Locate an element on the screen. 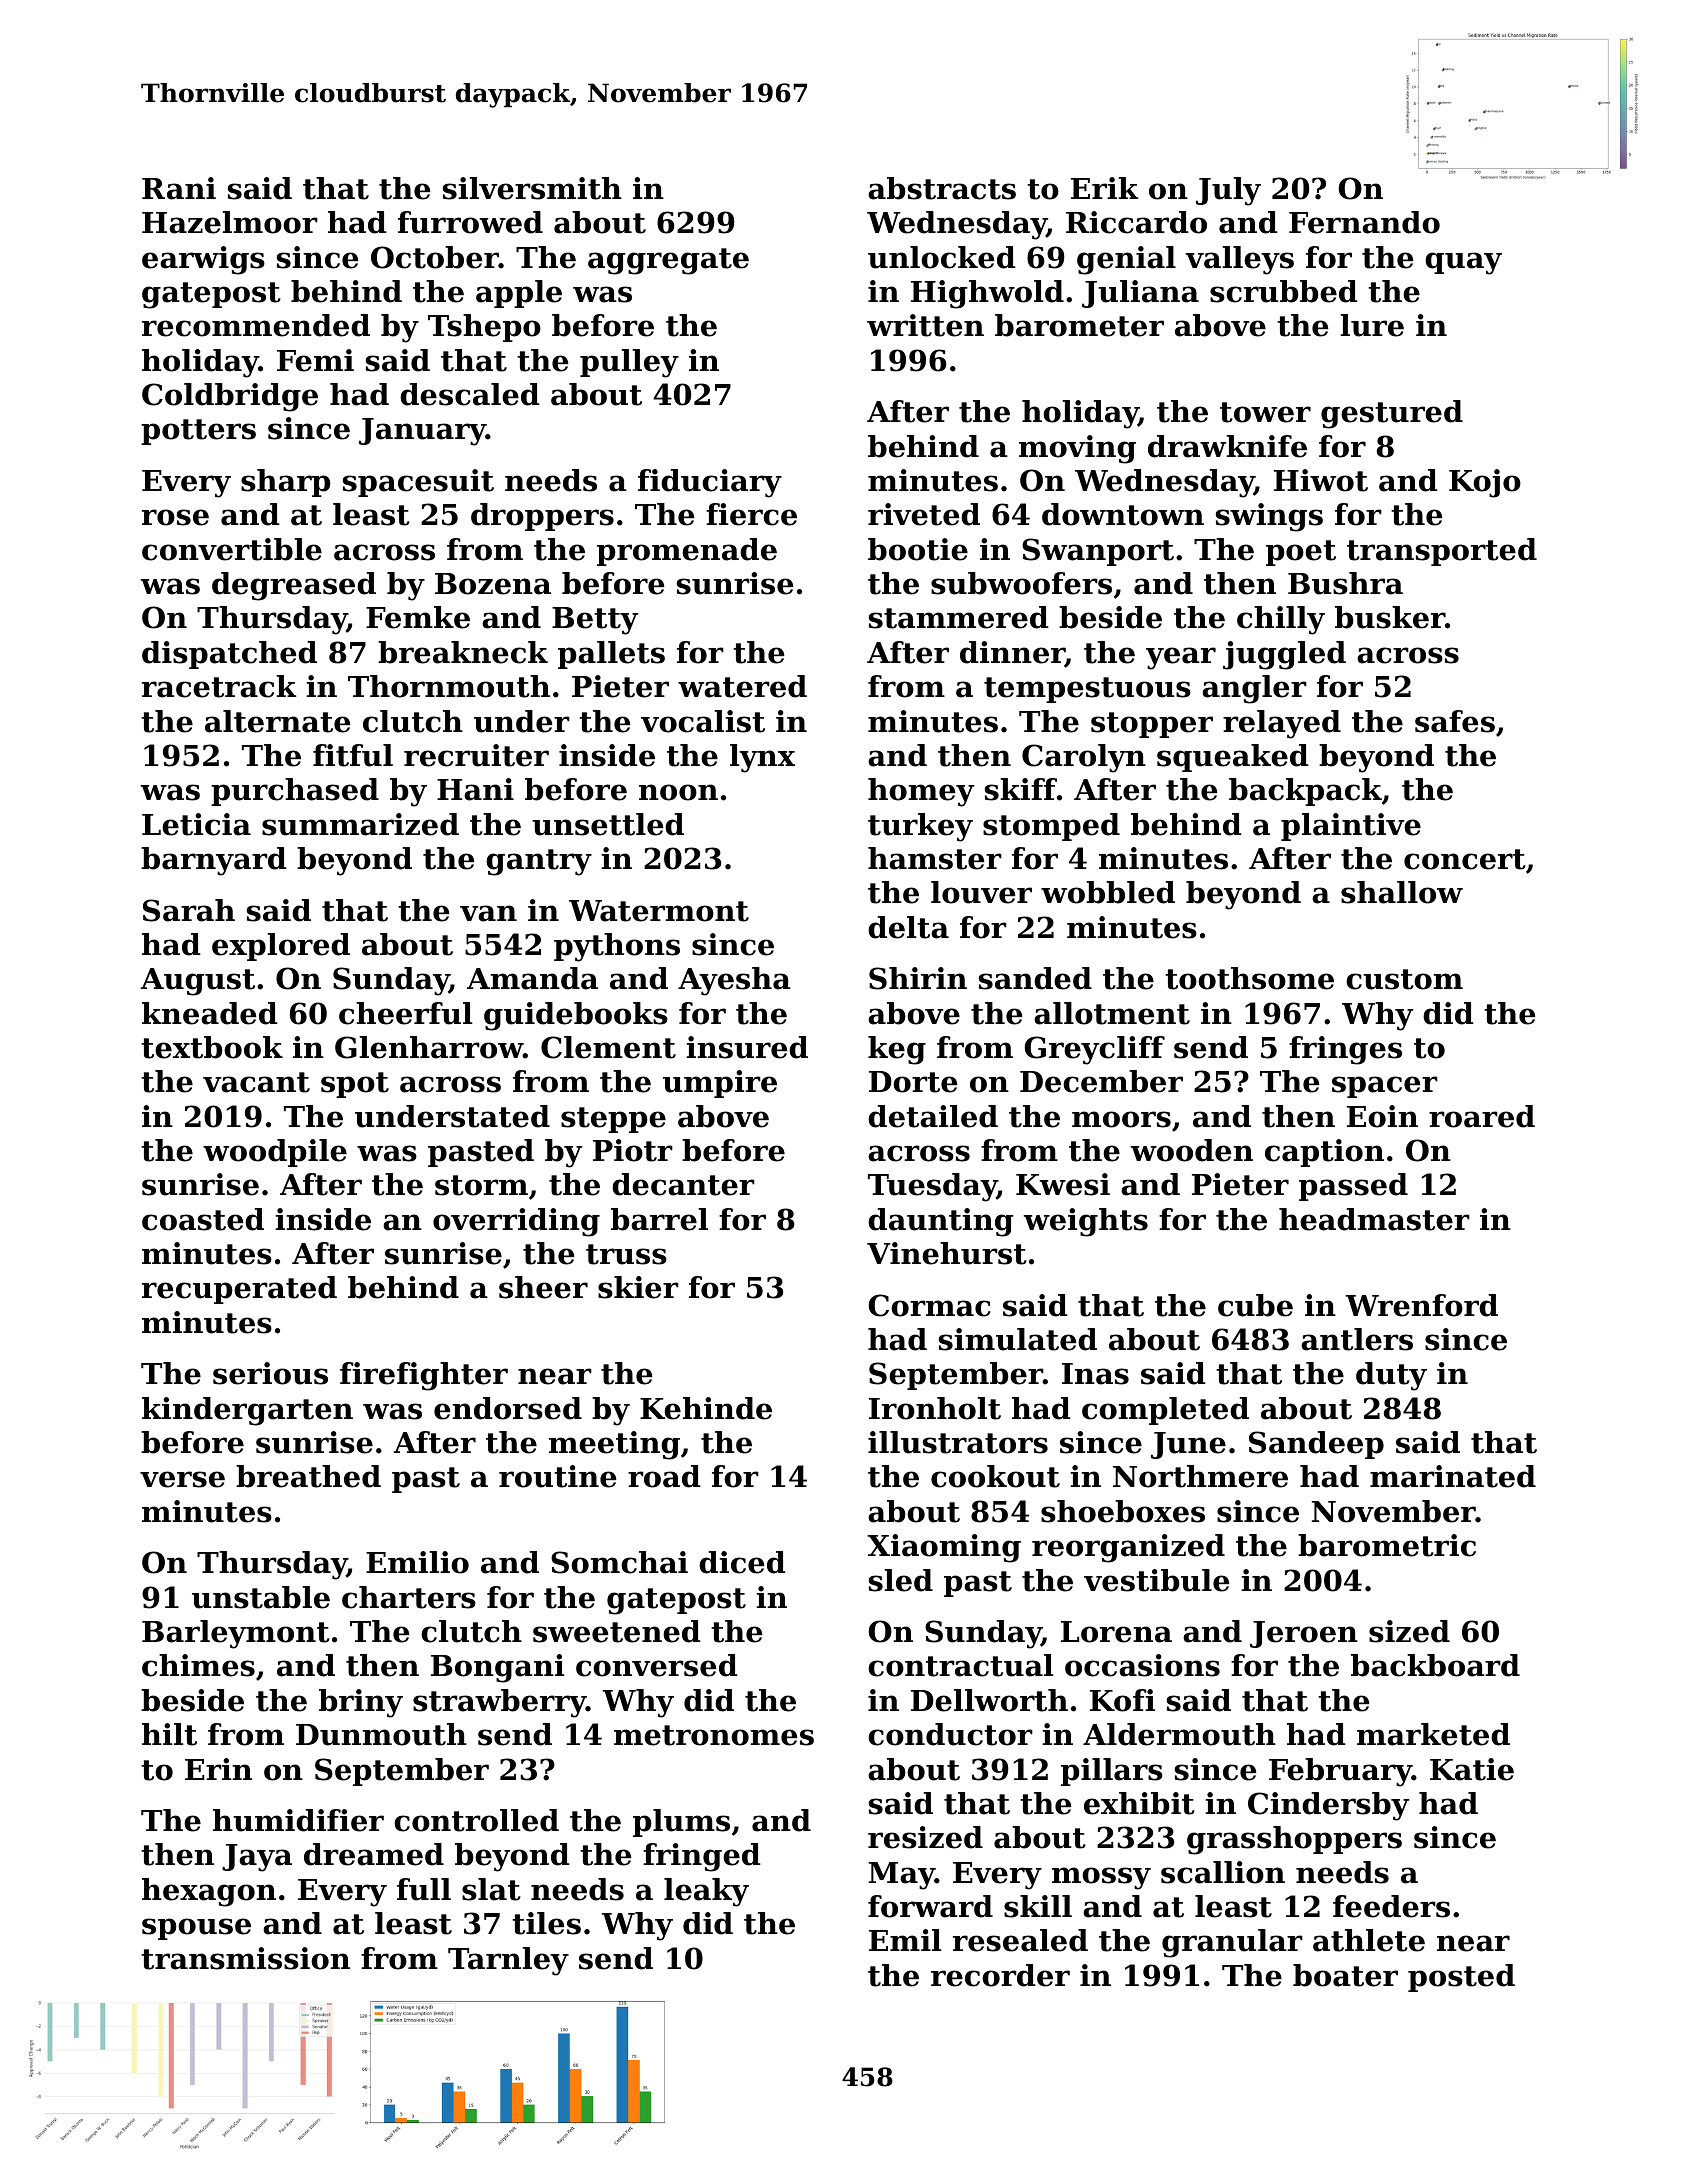  roared is located at coordinates (1482, 1116).
